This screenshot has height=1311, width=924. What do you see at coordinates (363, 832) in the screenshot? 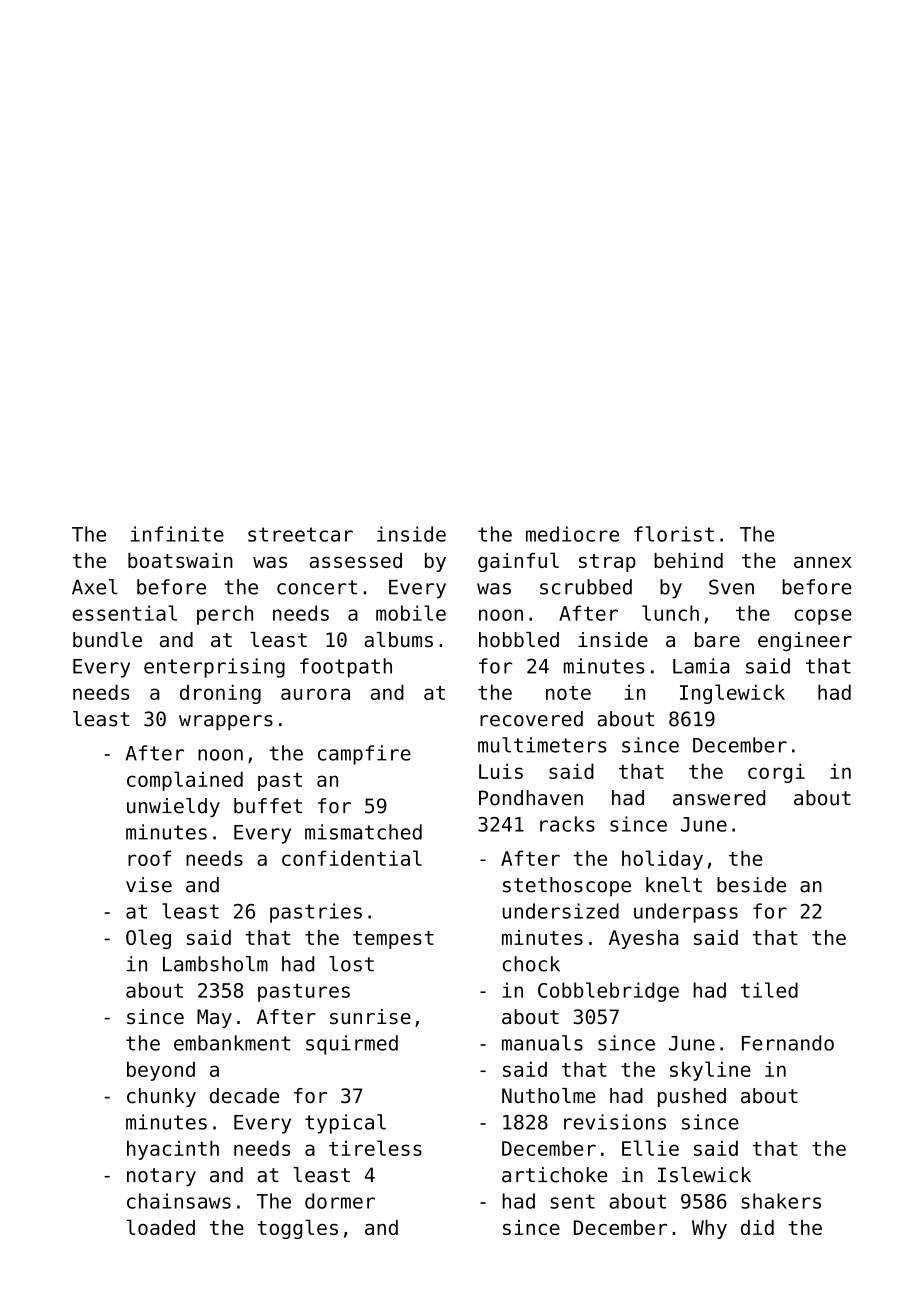
I see `mismatched` at bounding box center [363, 832].
